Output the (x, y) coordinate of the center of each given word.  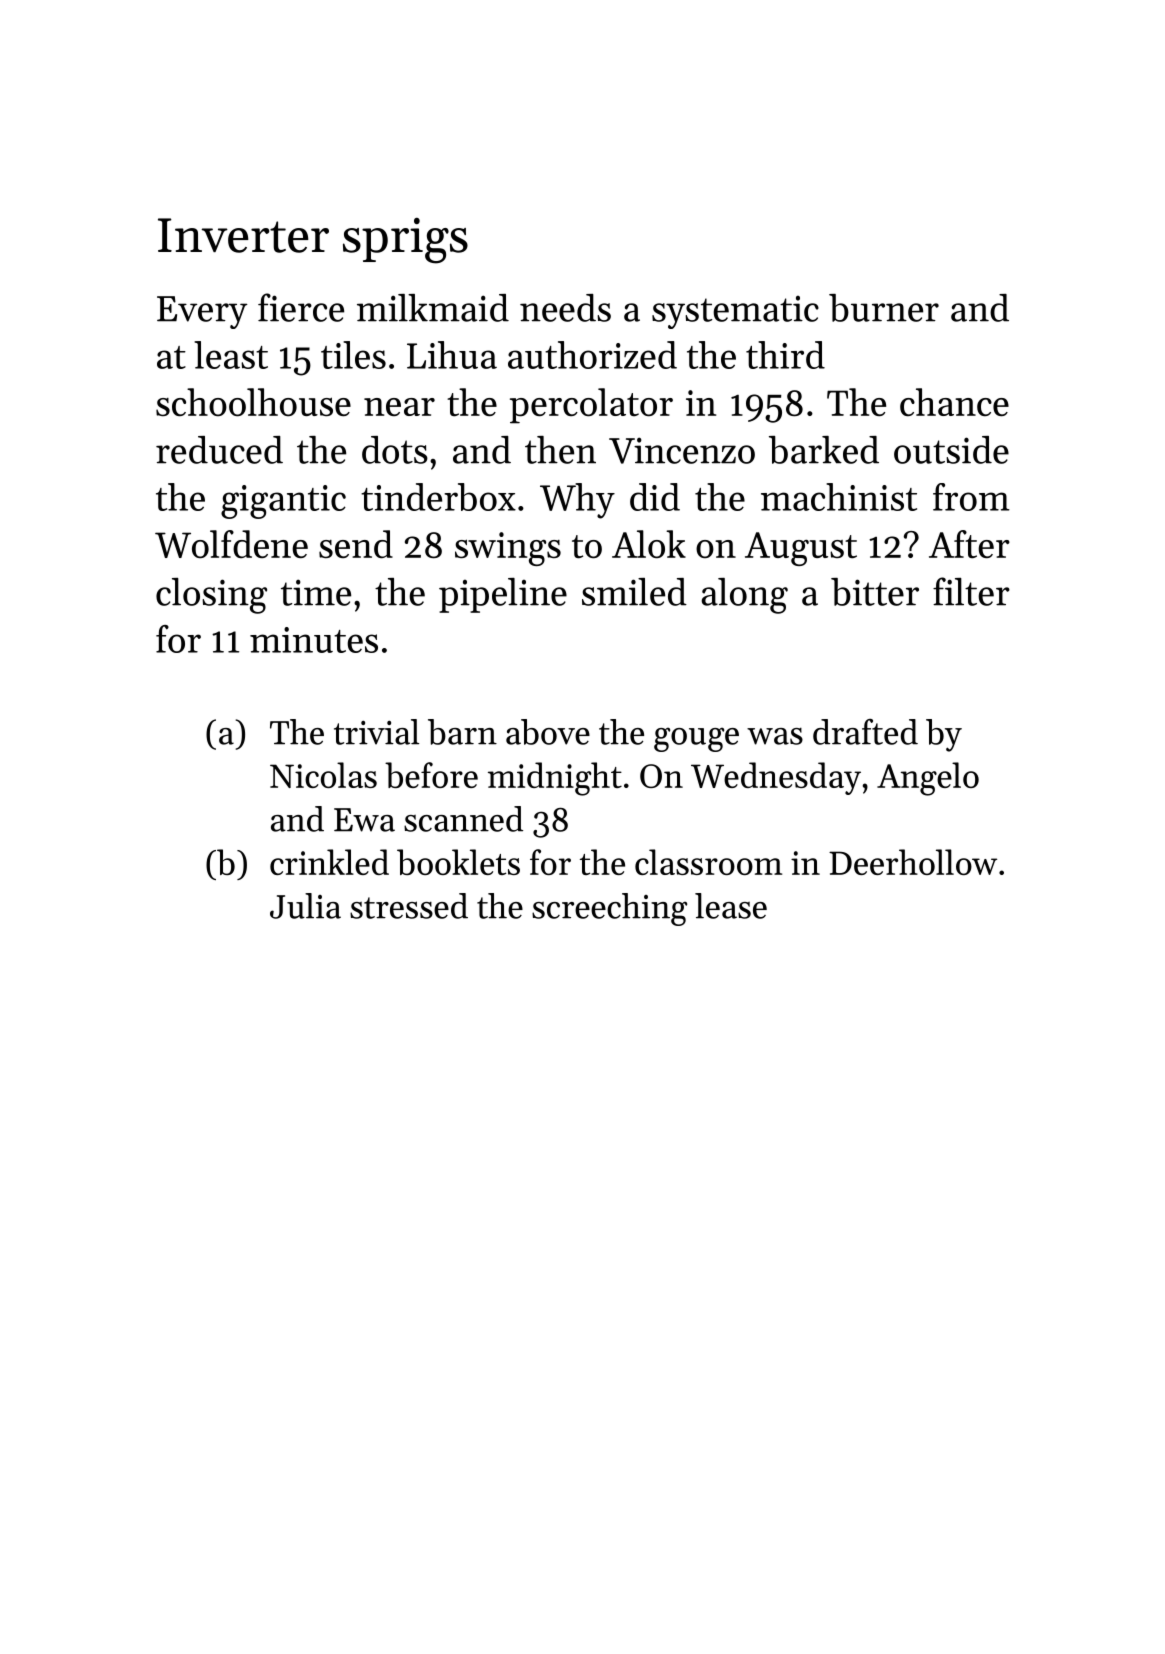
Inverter (243, 235)
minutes (314, 640)
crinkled (329, 862)
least (231, 355)
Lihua (452, 355)
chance (954, 402)
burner (884, 308)
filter (971, 591)
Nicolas (323, 775)
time (316, 592)
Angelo (928, 779)
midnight (555, 779)
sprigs (405, 241)
